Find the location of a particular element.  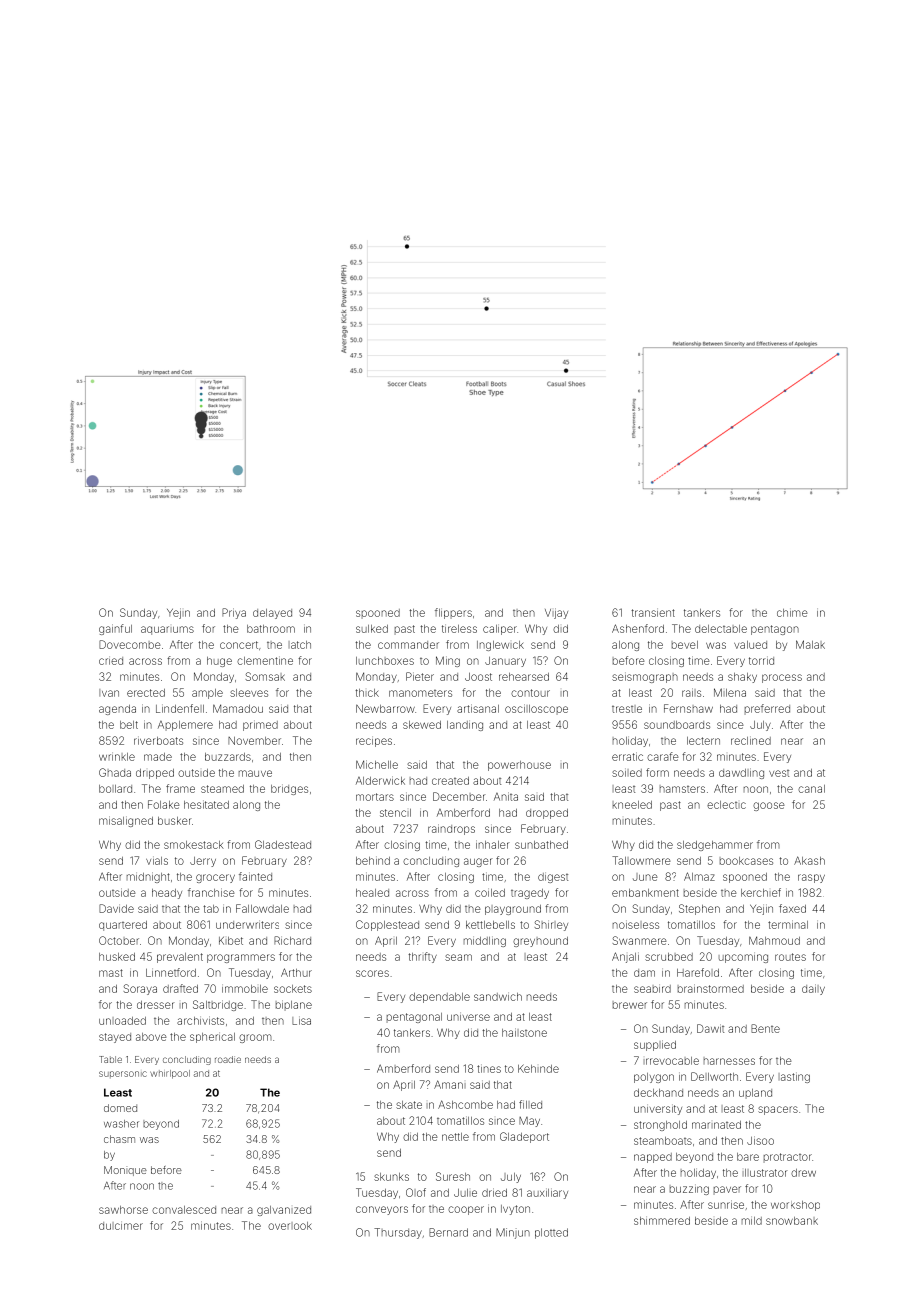

gainful is located at coordinates (115, 629).
